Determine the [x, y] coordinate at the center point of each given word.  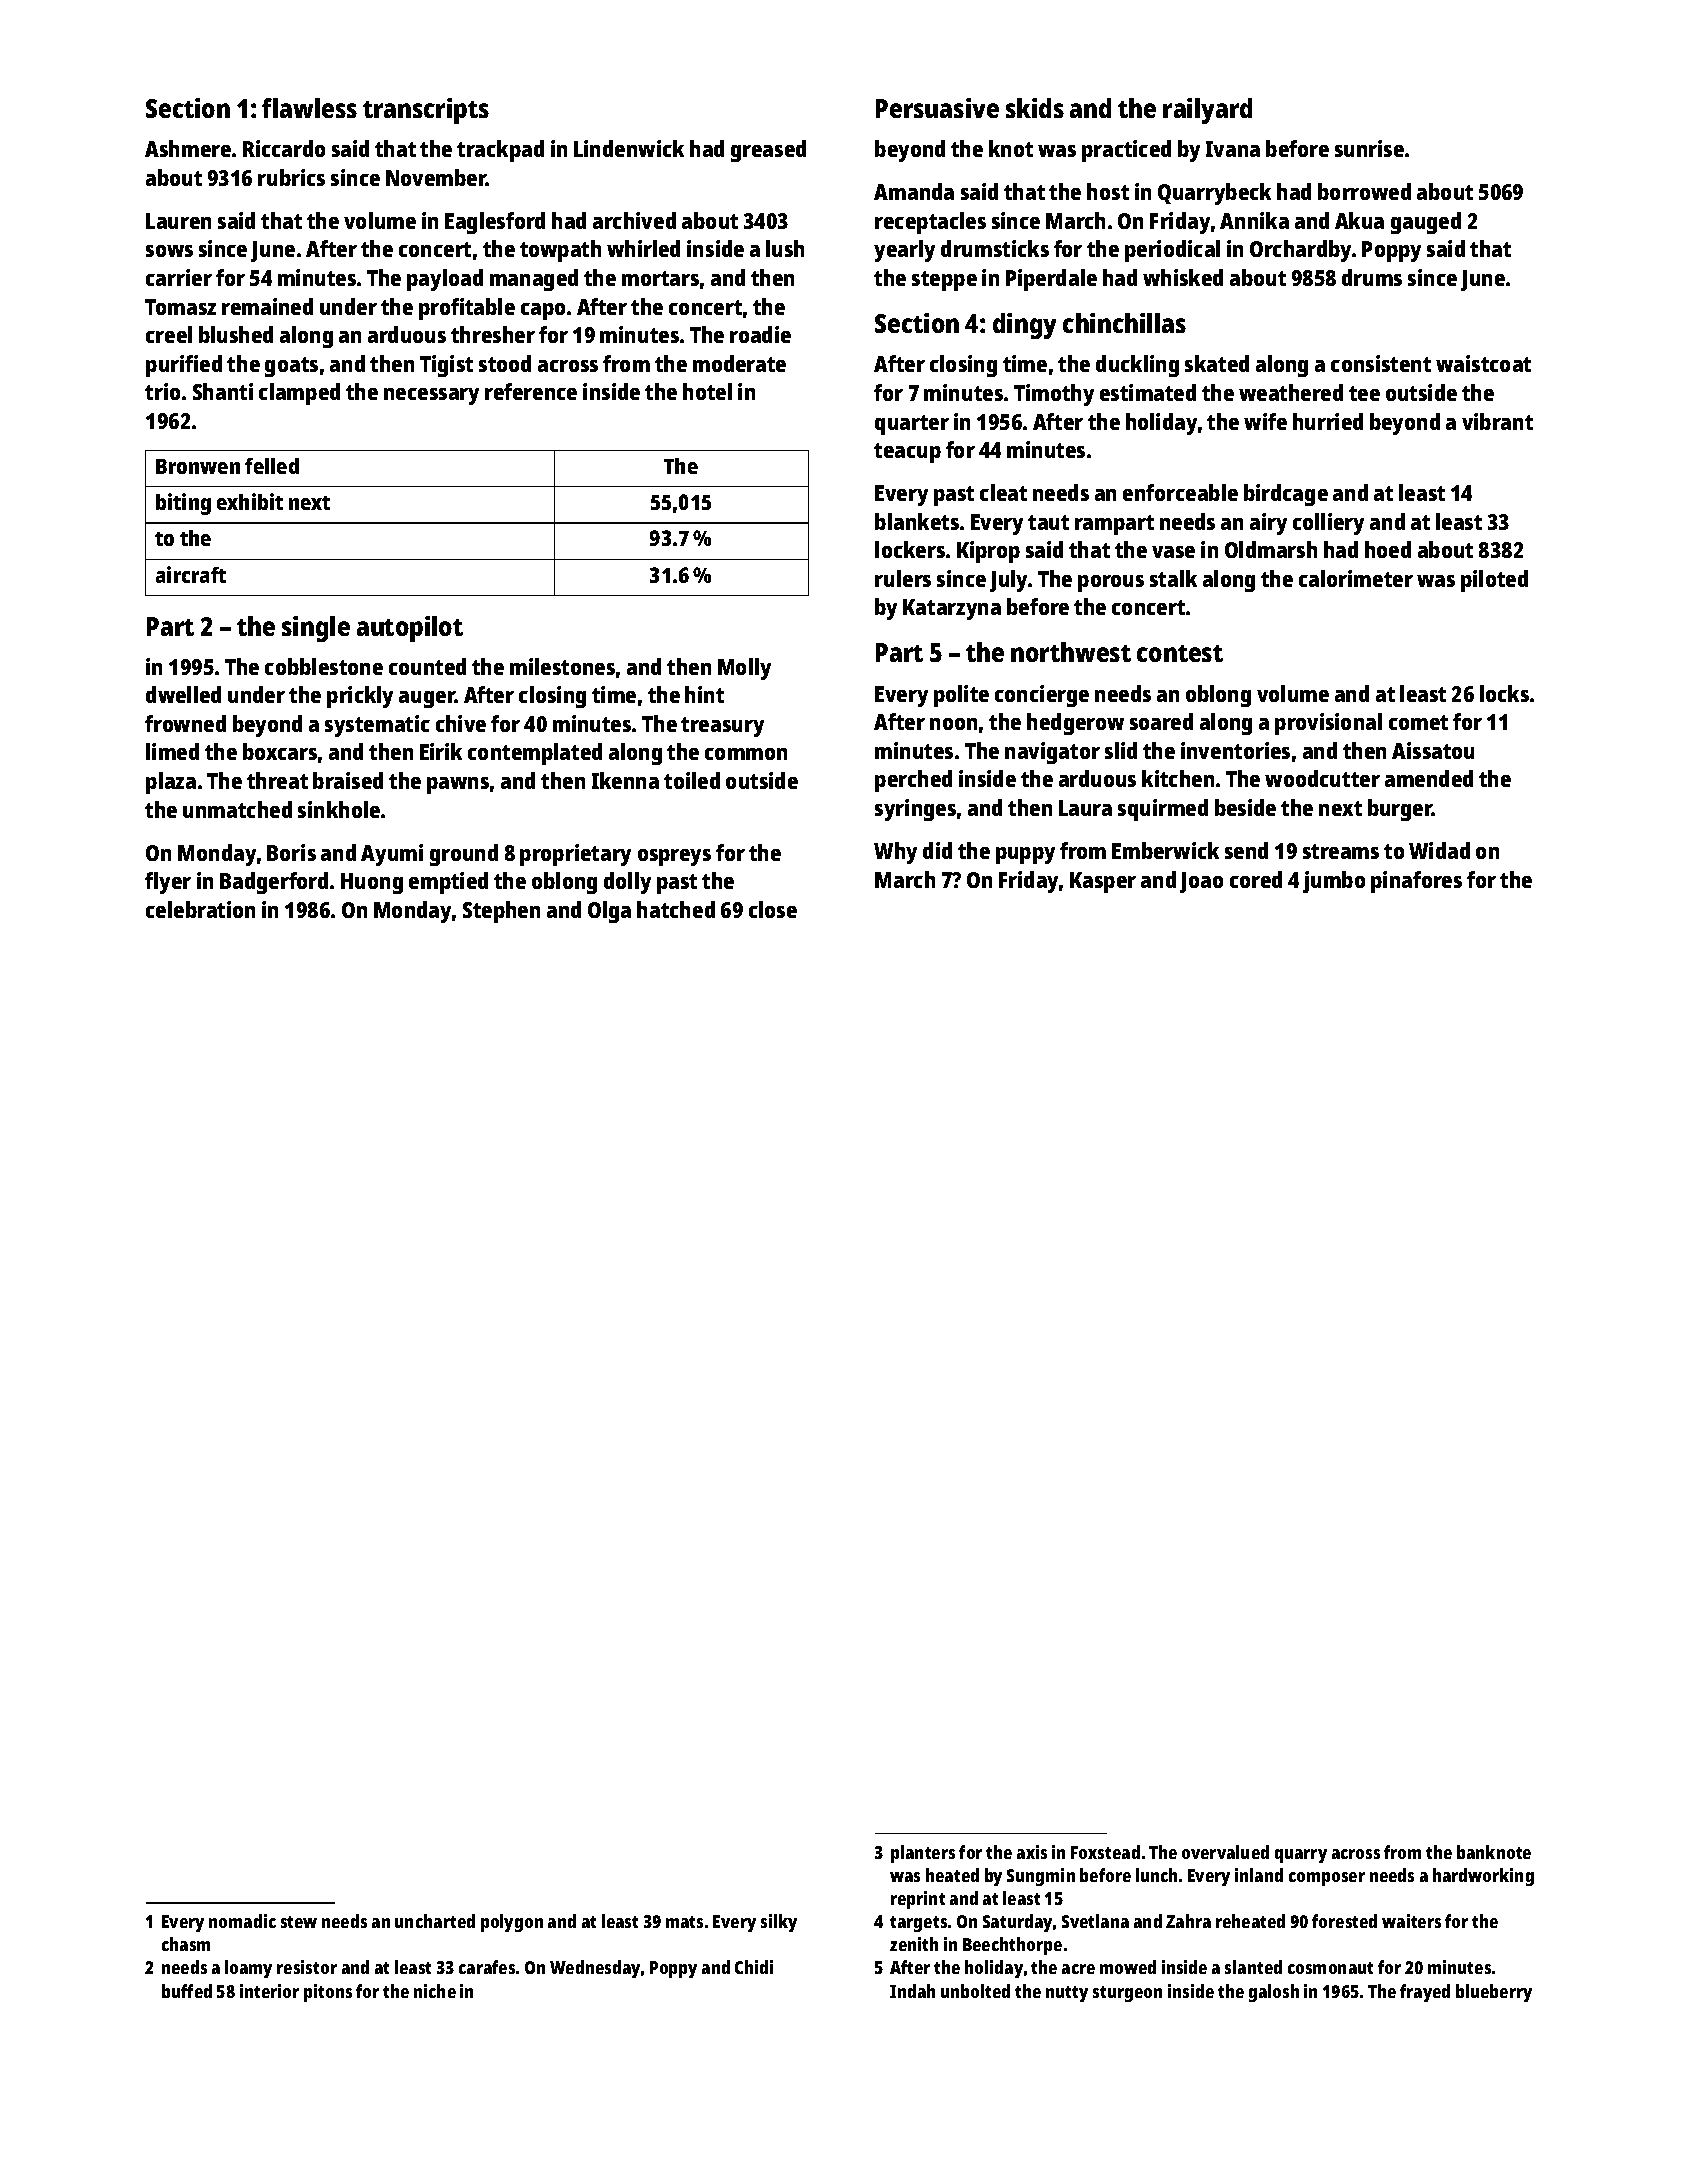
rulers [903, 578]
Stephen [501, 912]
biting [183, 504]
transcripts [426, 111]
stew [299, 1922]
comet [1418, 722]
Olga [609, 912]
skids [1035, 108]
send [1246, 850]
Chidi [754, 1967]
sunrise [1369, 148]
